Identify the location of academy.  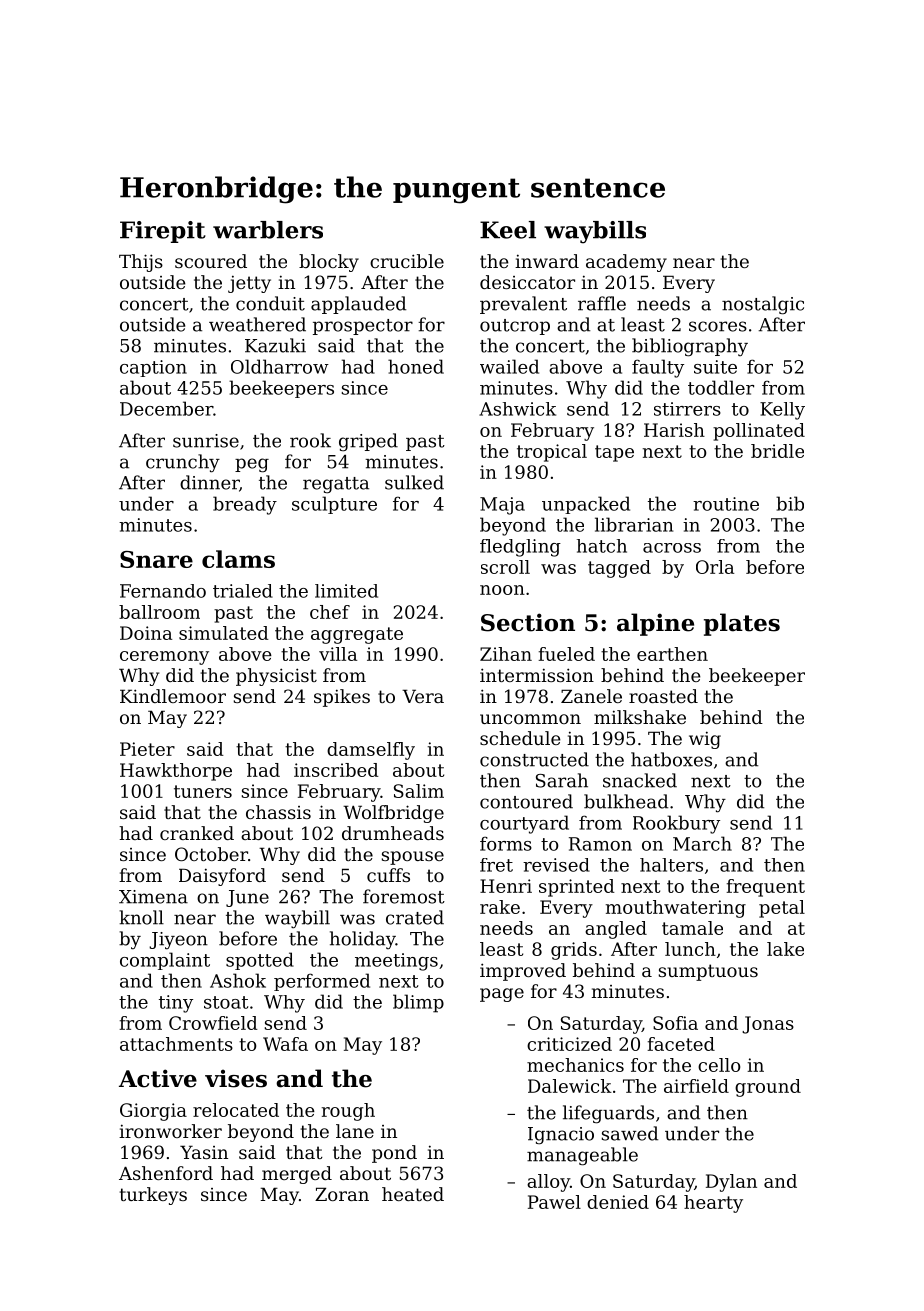
(626, 263).
